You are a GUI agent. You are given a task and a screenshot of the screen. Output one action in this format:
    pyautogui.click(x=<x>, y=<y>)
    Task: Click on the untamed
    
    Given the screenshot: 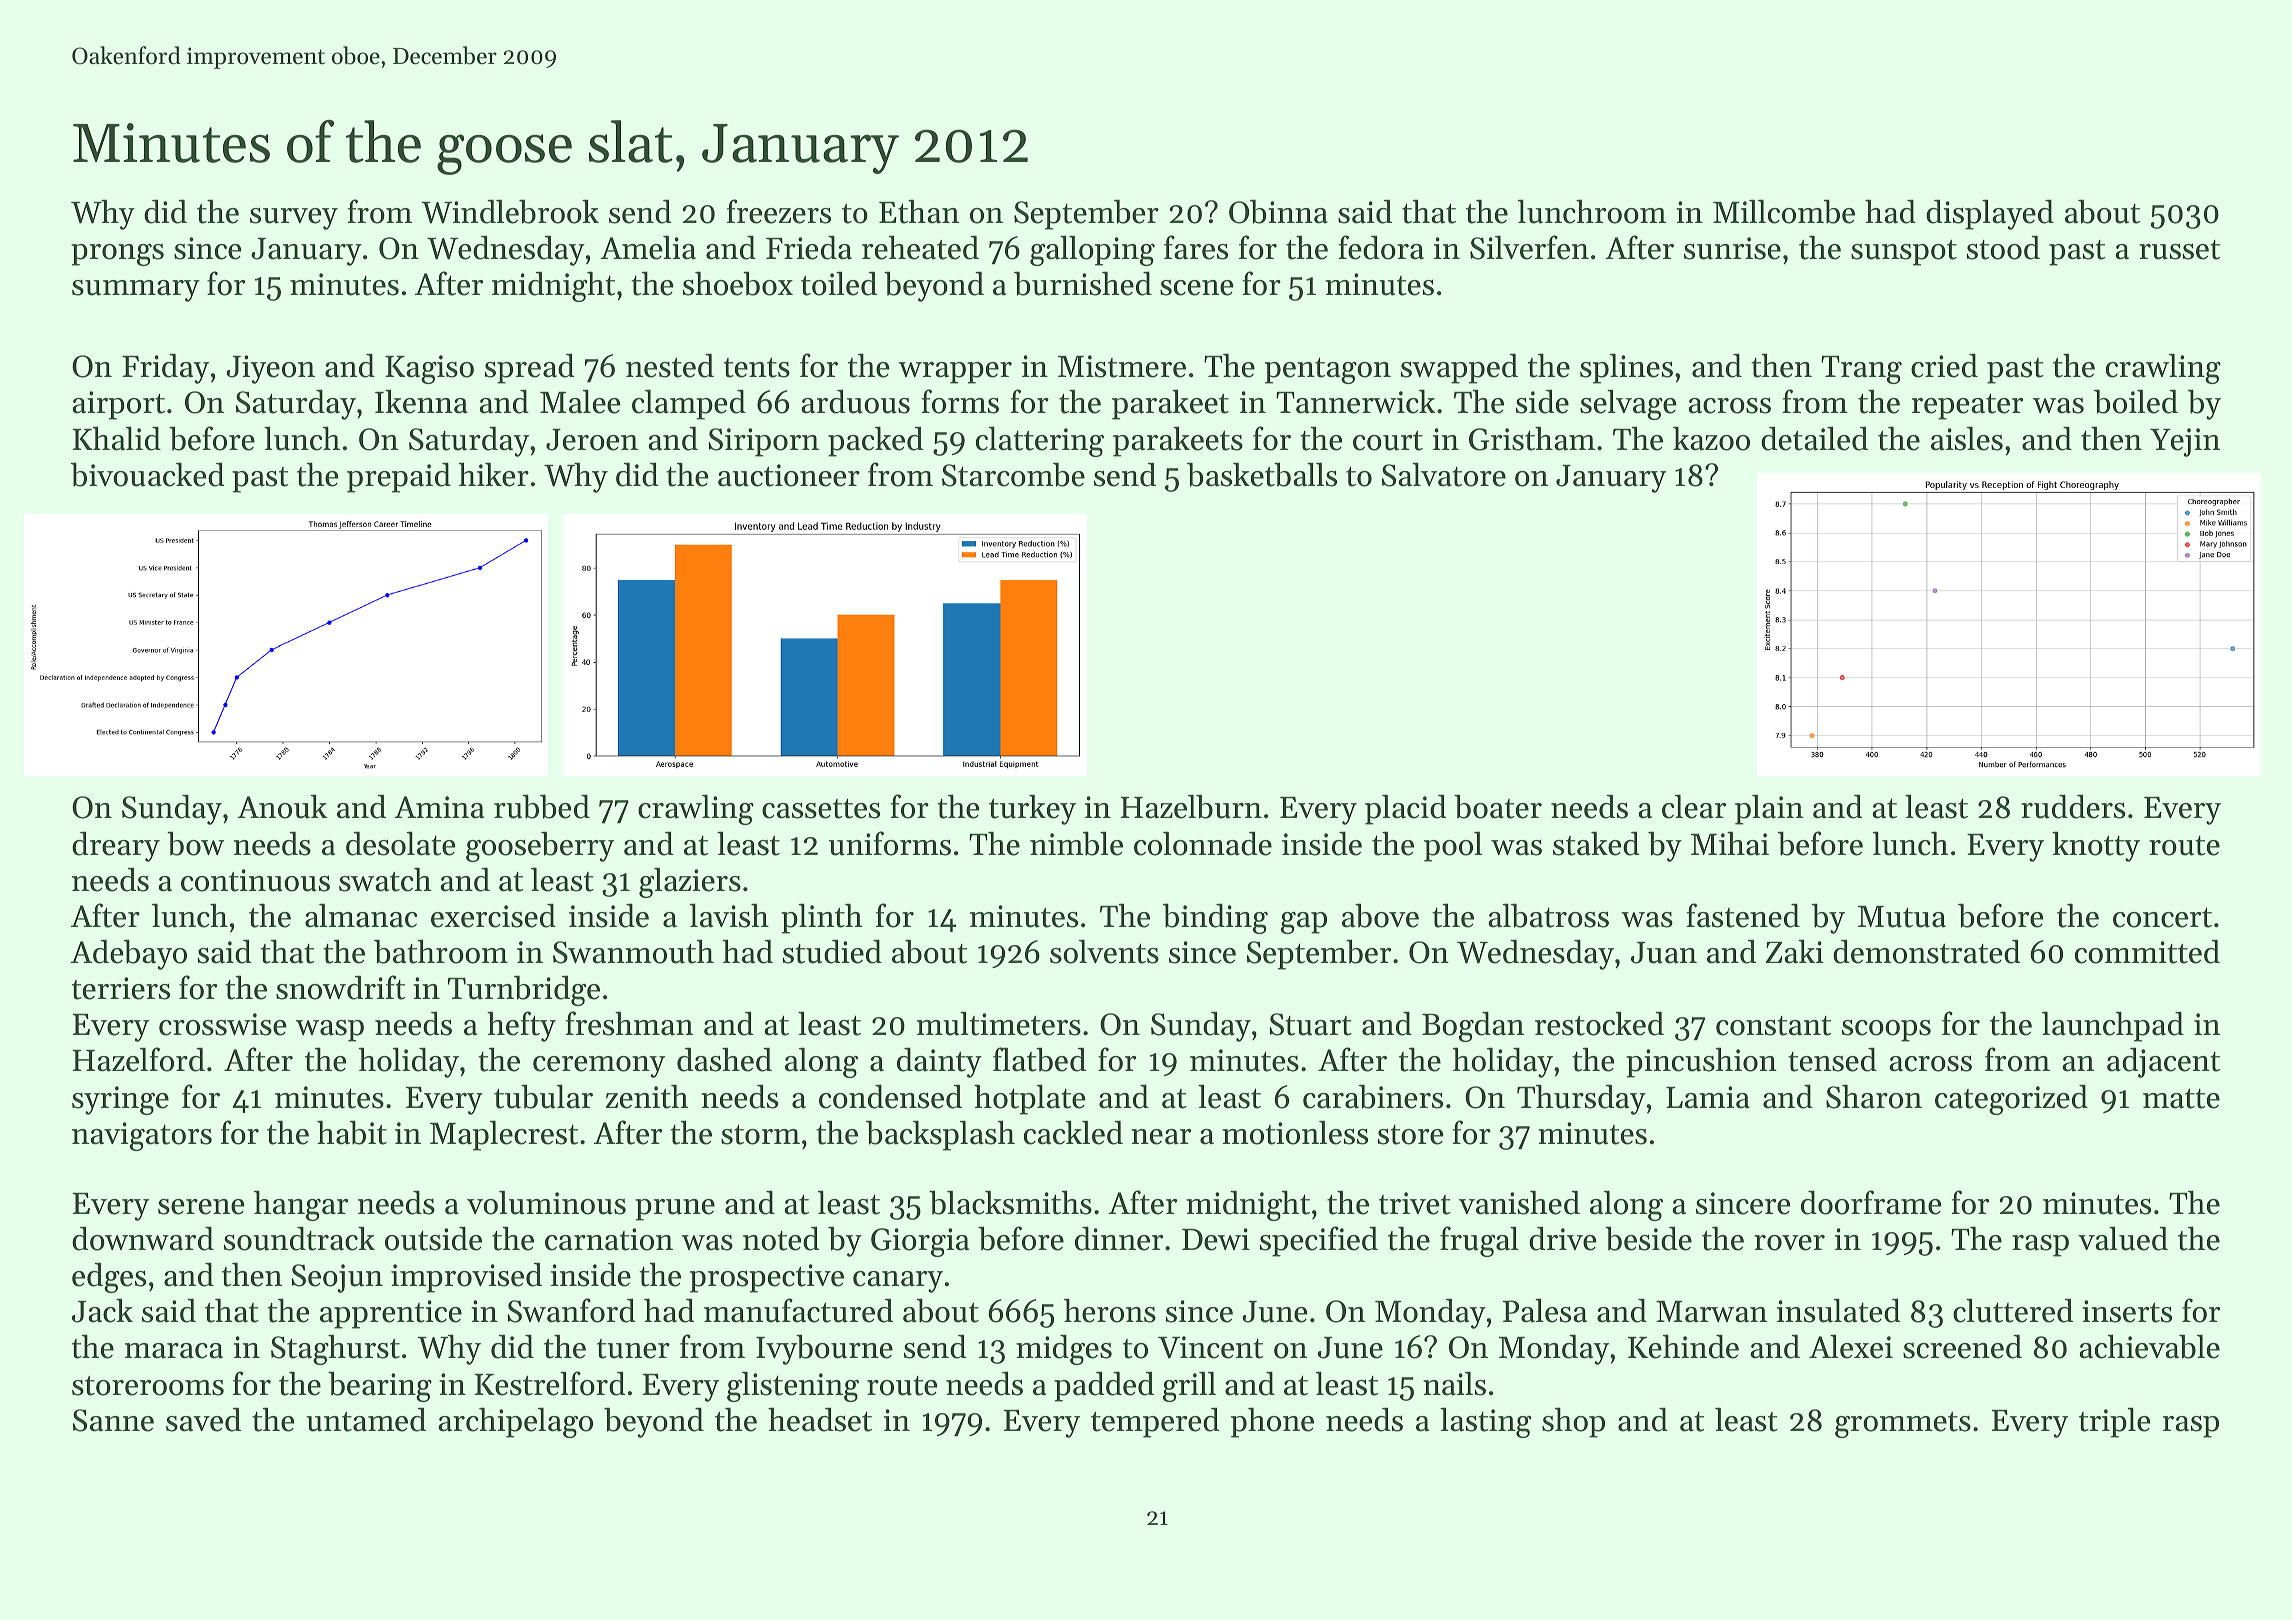 What is the action you would take?
    pyautogui.click(x=366, y=1419)
